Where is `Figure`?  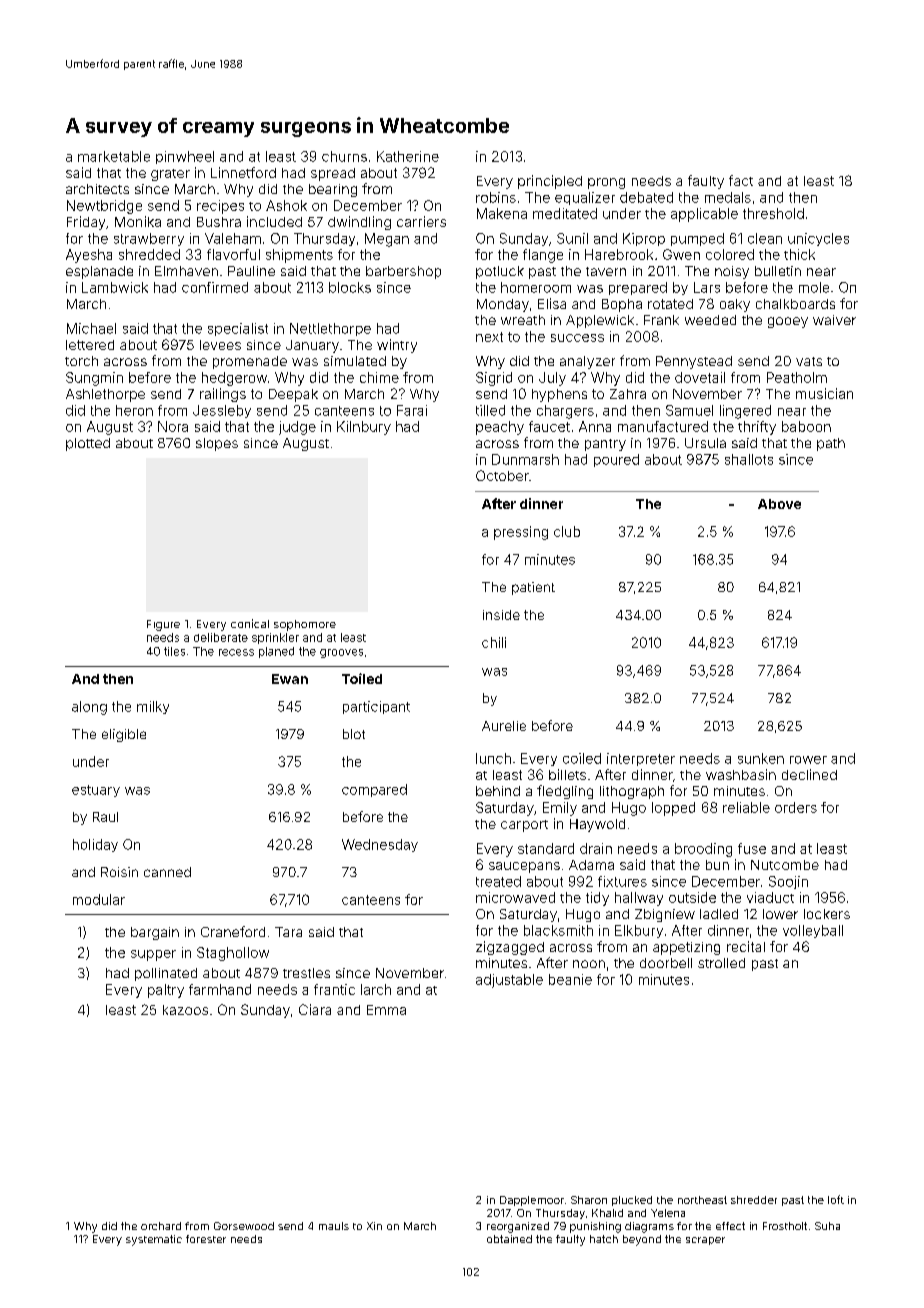 Figure is located at coordinates (163, 625).
